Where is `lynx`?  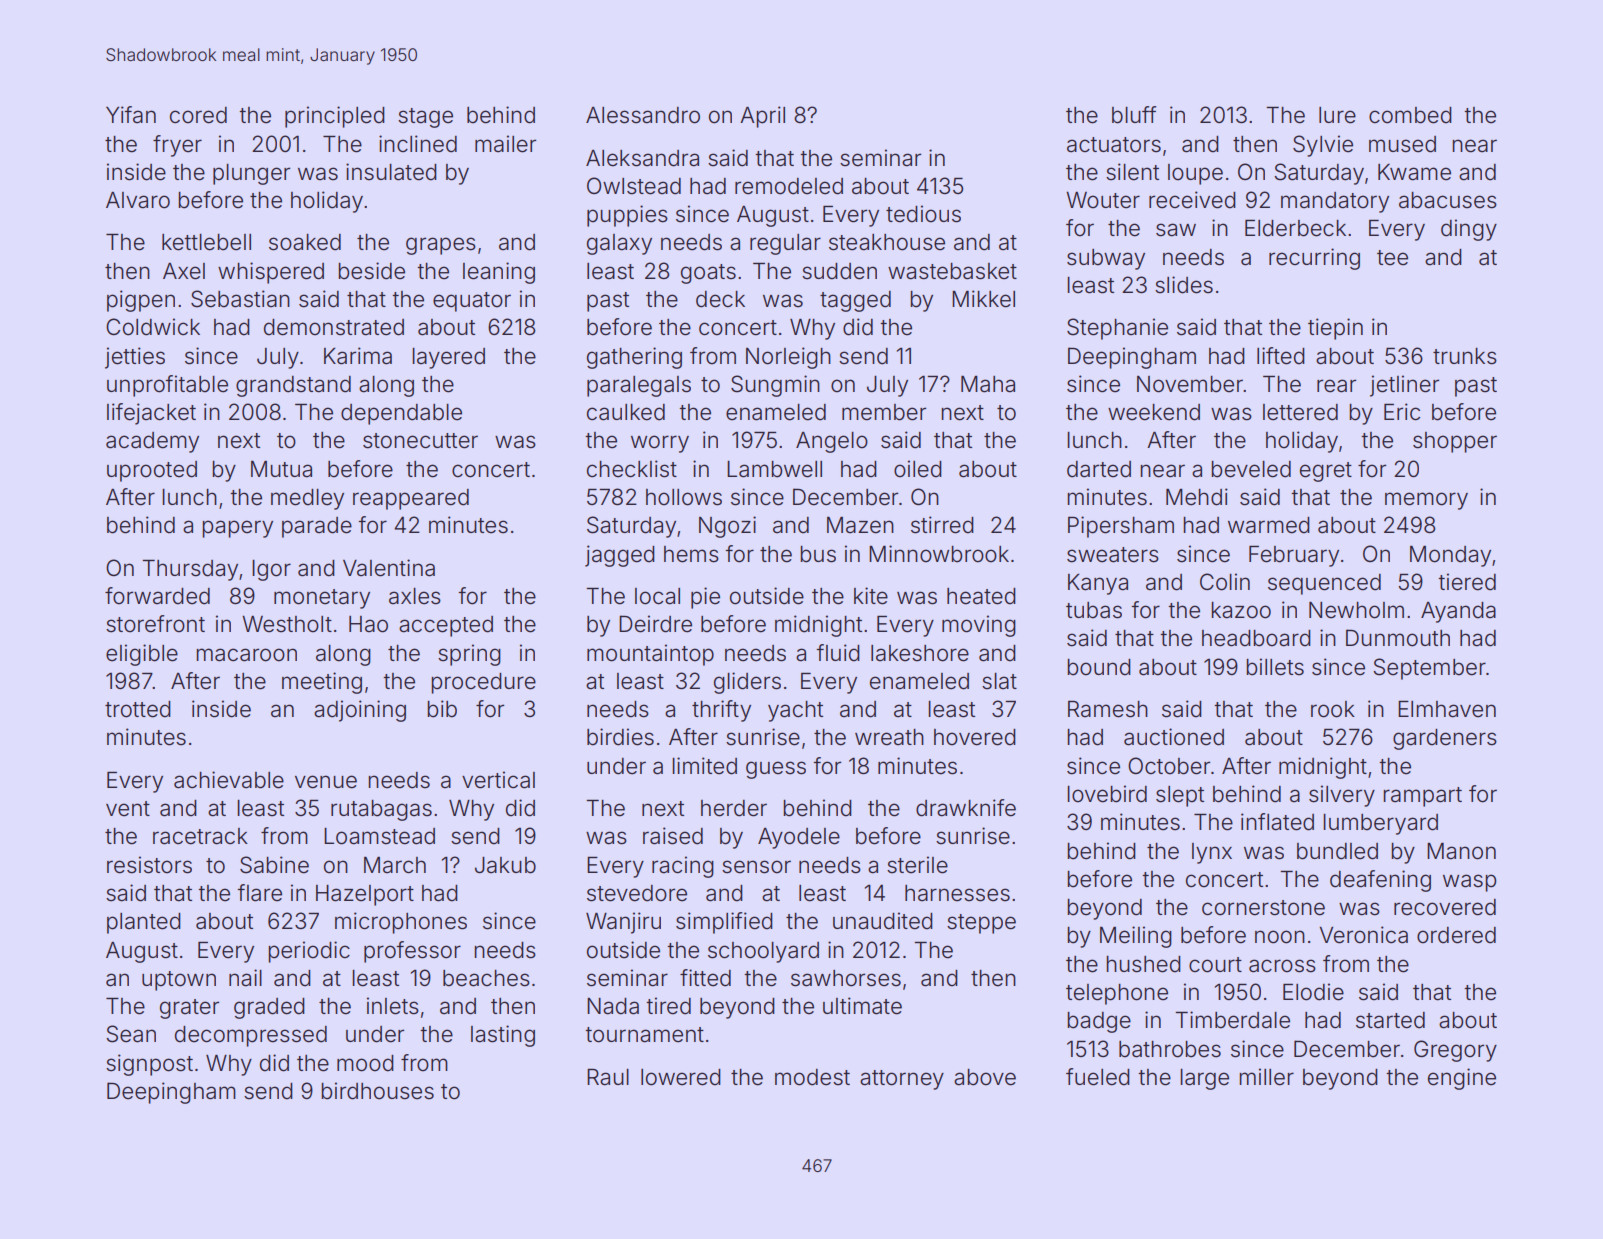
lynx is located at coordinates (1212, 853).
